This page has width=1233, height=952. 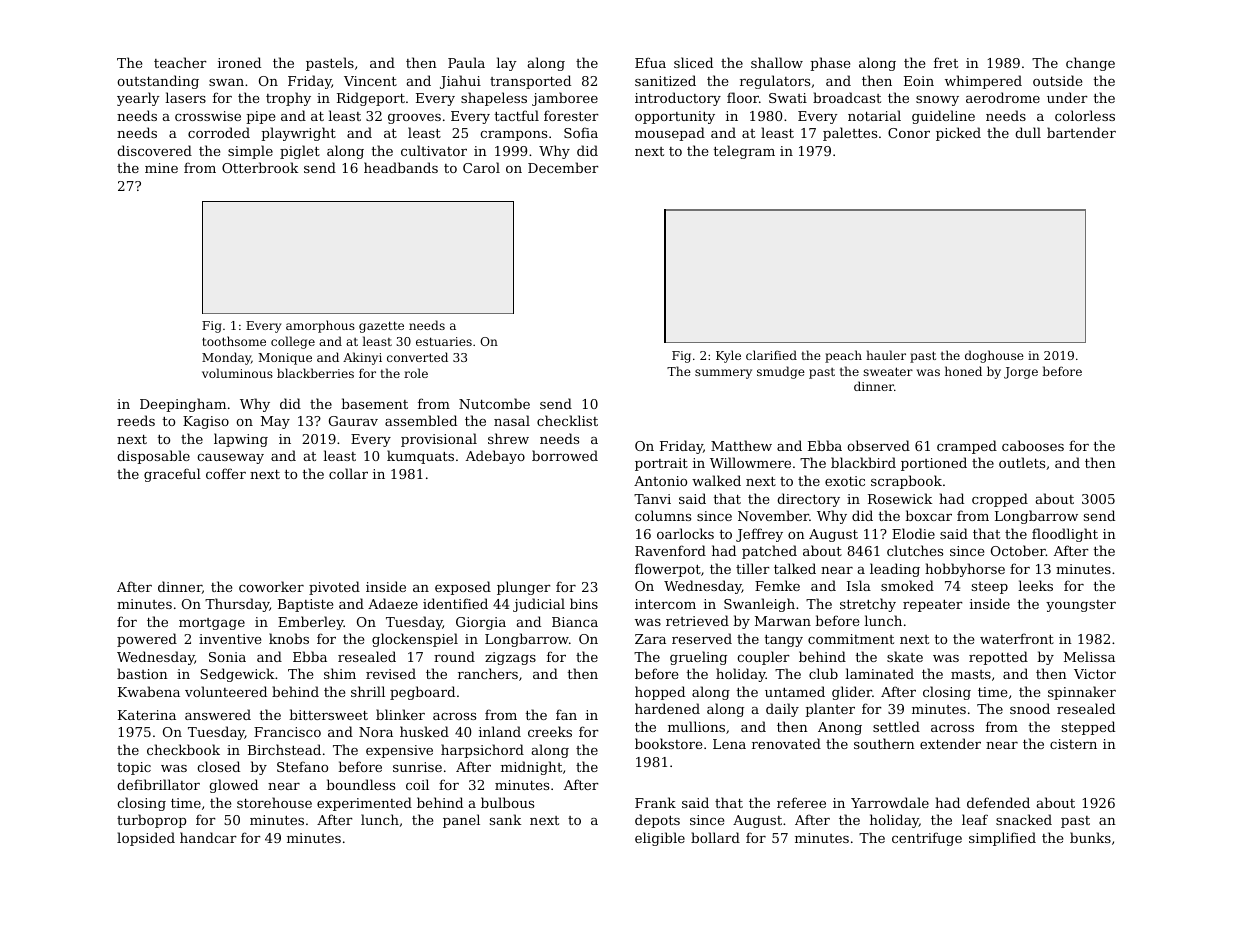 I want to click on Adebayo, so click(x=495, y=457).
